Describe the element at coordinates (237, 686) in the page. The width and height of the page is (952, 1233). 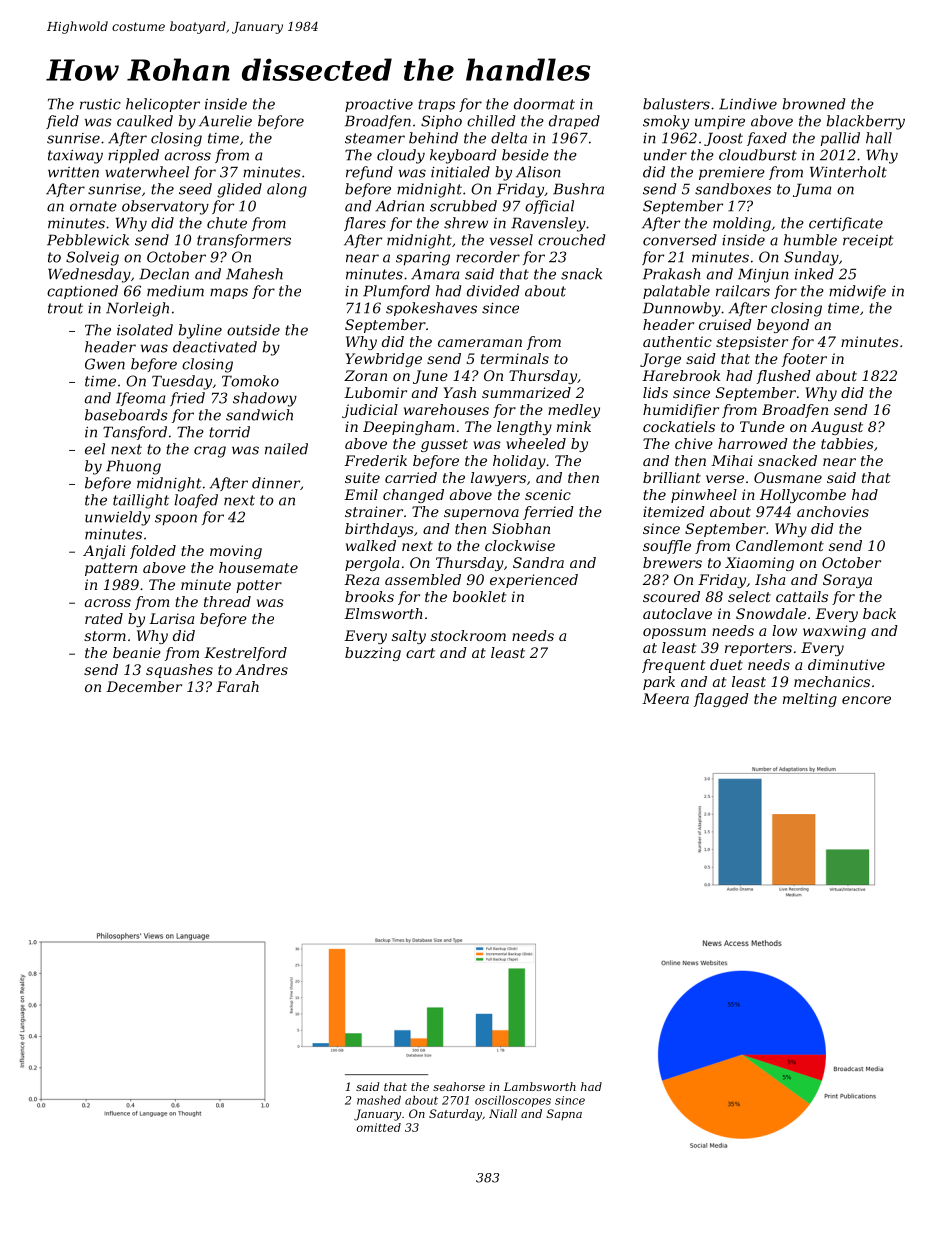
I see `Farah` at that location.
